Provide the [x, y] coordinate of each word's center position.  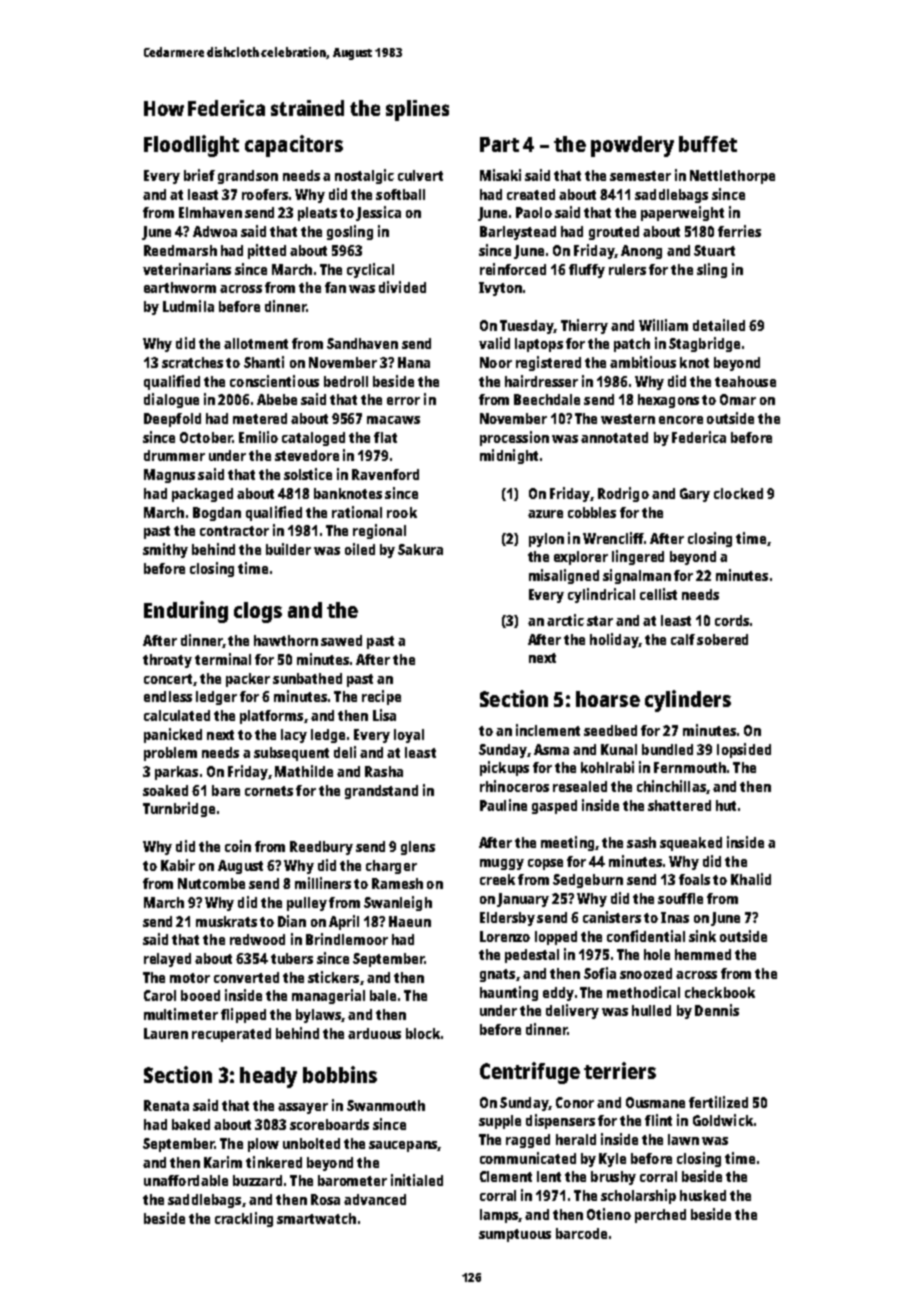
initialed [417, 1180]
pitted [267, 251]
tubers [292, 958]
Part [499, 144]
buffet [708, 144]
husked [703, 1195]
